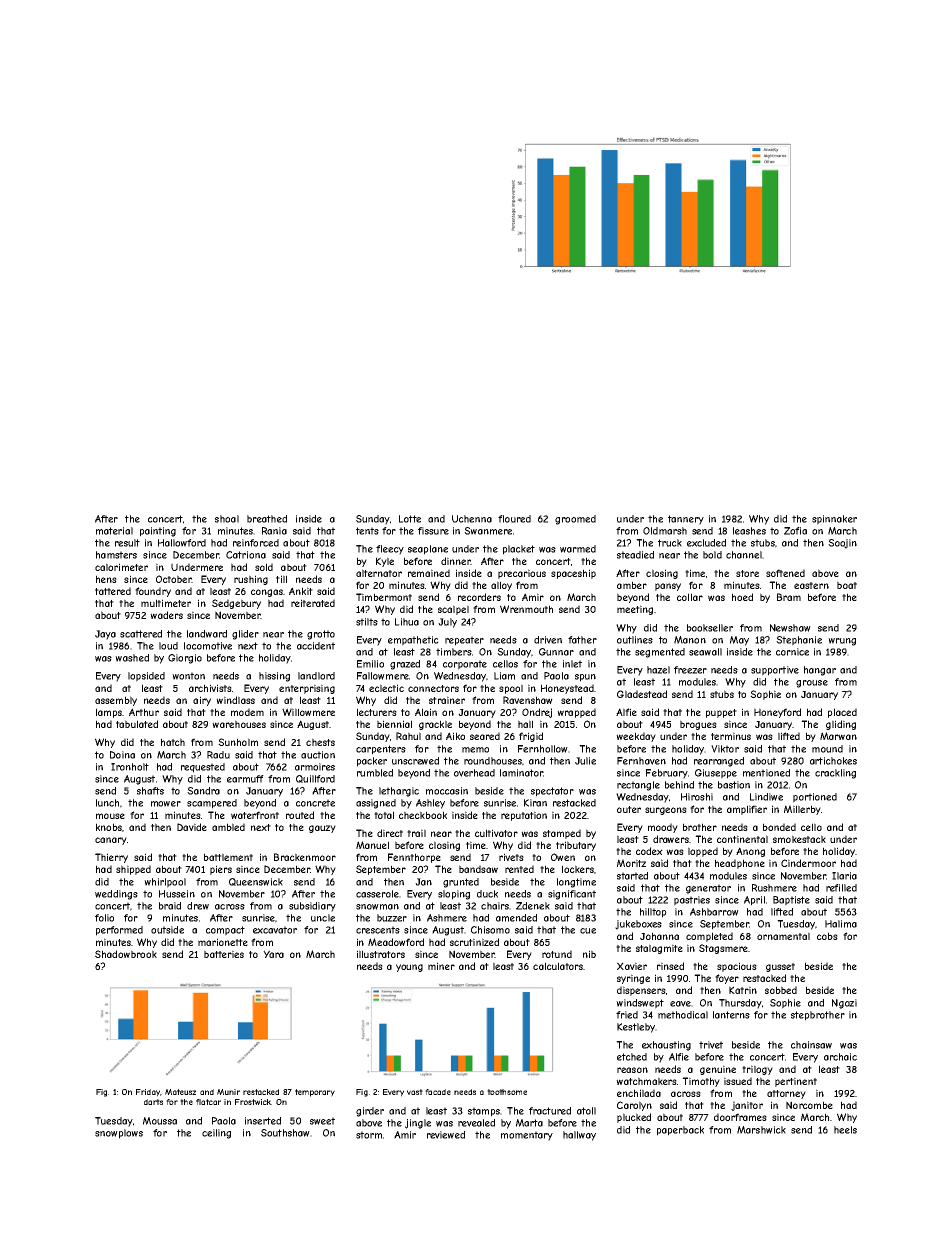 This document has width=952, height=1233. Describe the element at coordinates (845, 1130) in the document. I see `heels` at that location.
